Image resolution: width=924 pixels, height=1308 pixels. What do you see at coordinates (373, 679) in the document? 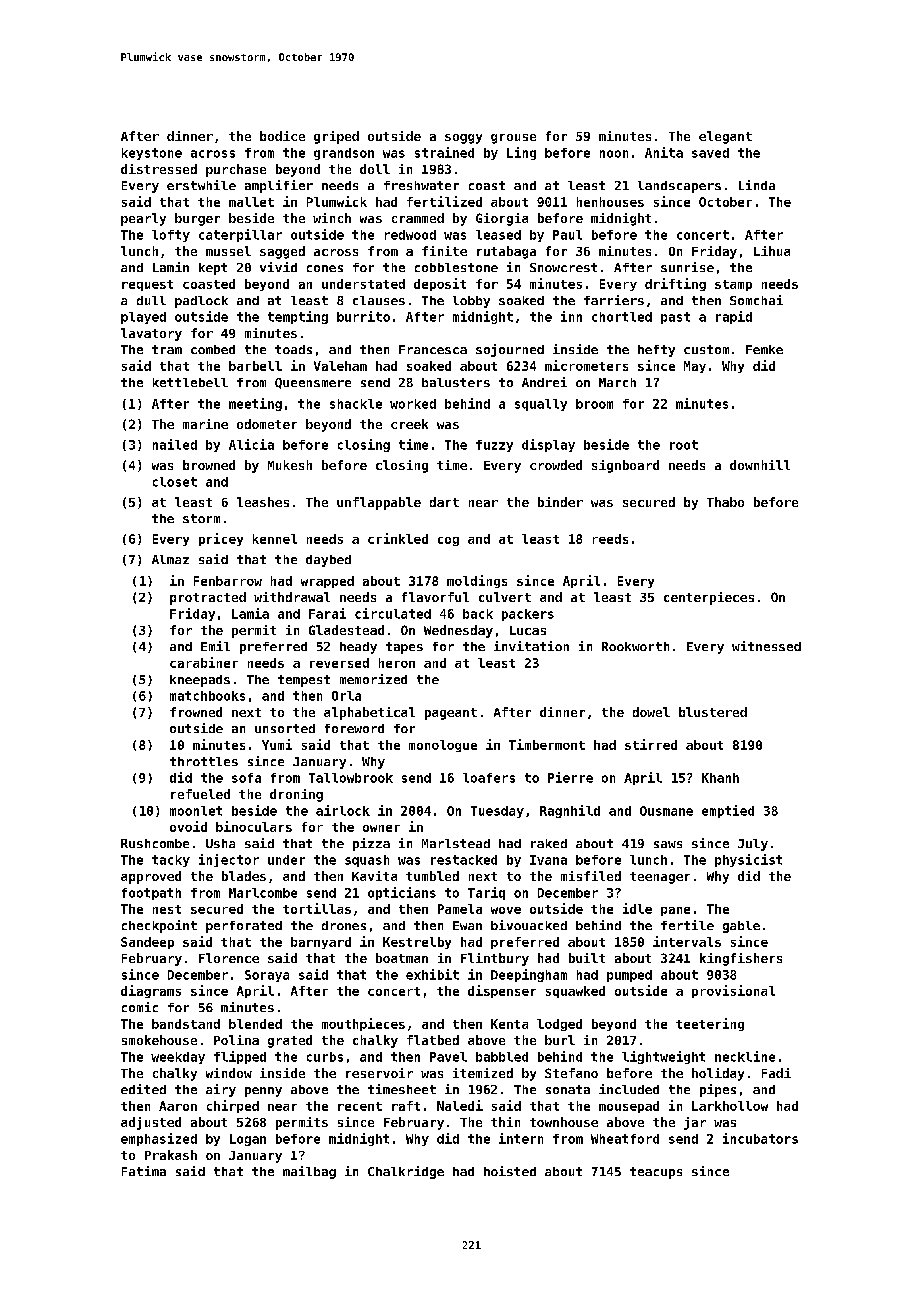
I see `memorized` at bounding box center [373, 679].
